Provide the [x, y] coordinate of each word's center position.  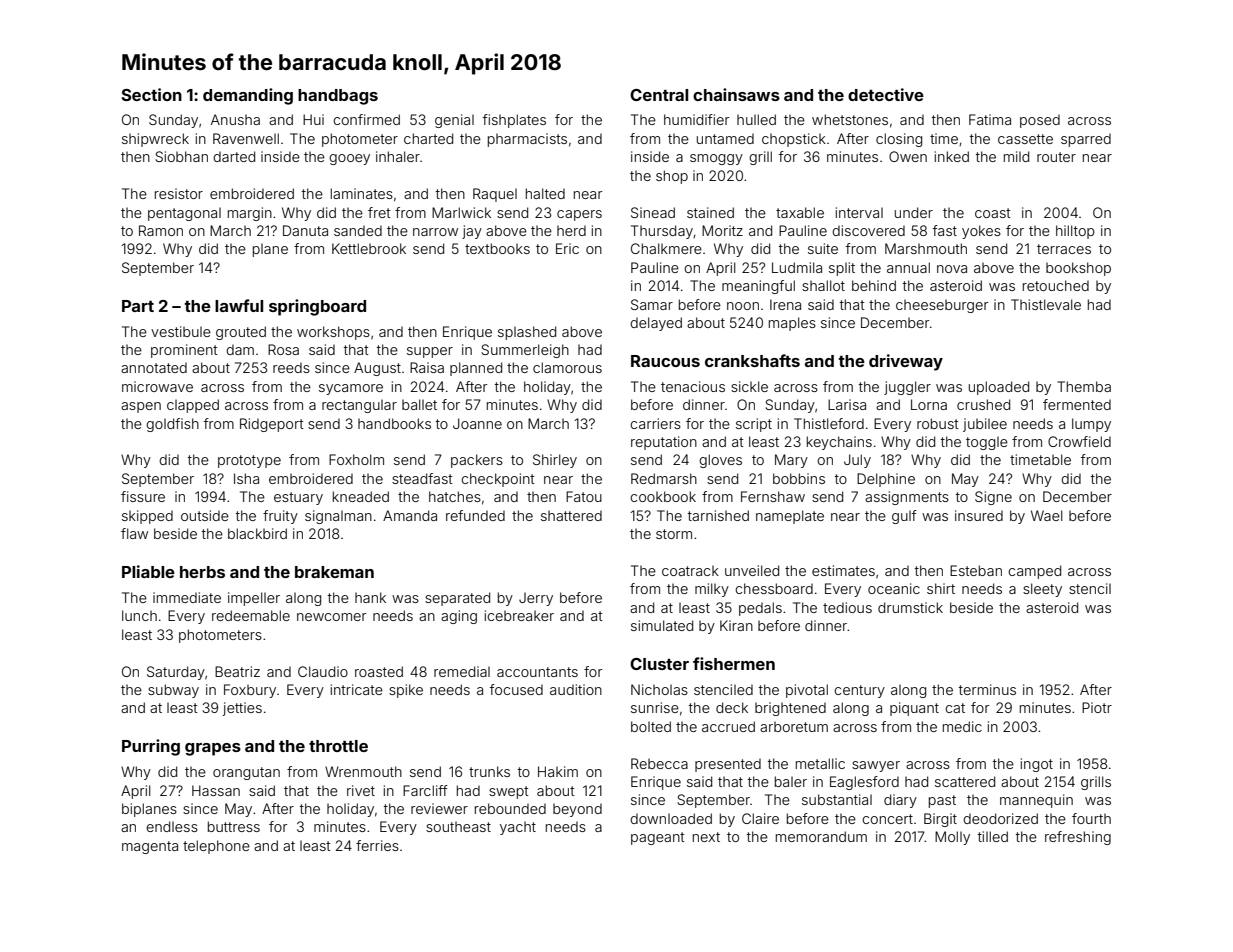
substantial [837, 799]
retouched [1056, 285]
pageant [658, 838]
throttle [338, 746]
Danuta [305, 230]
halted [545, 193]
